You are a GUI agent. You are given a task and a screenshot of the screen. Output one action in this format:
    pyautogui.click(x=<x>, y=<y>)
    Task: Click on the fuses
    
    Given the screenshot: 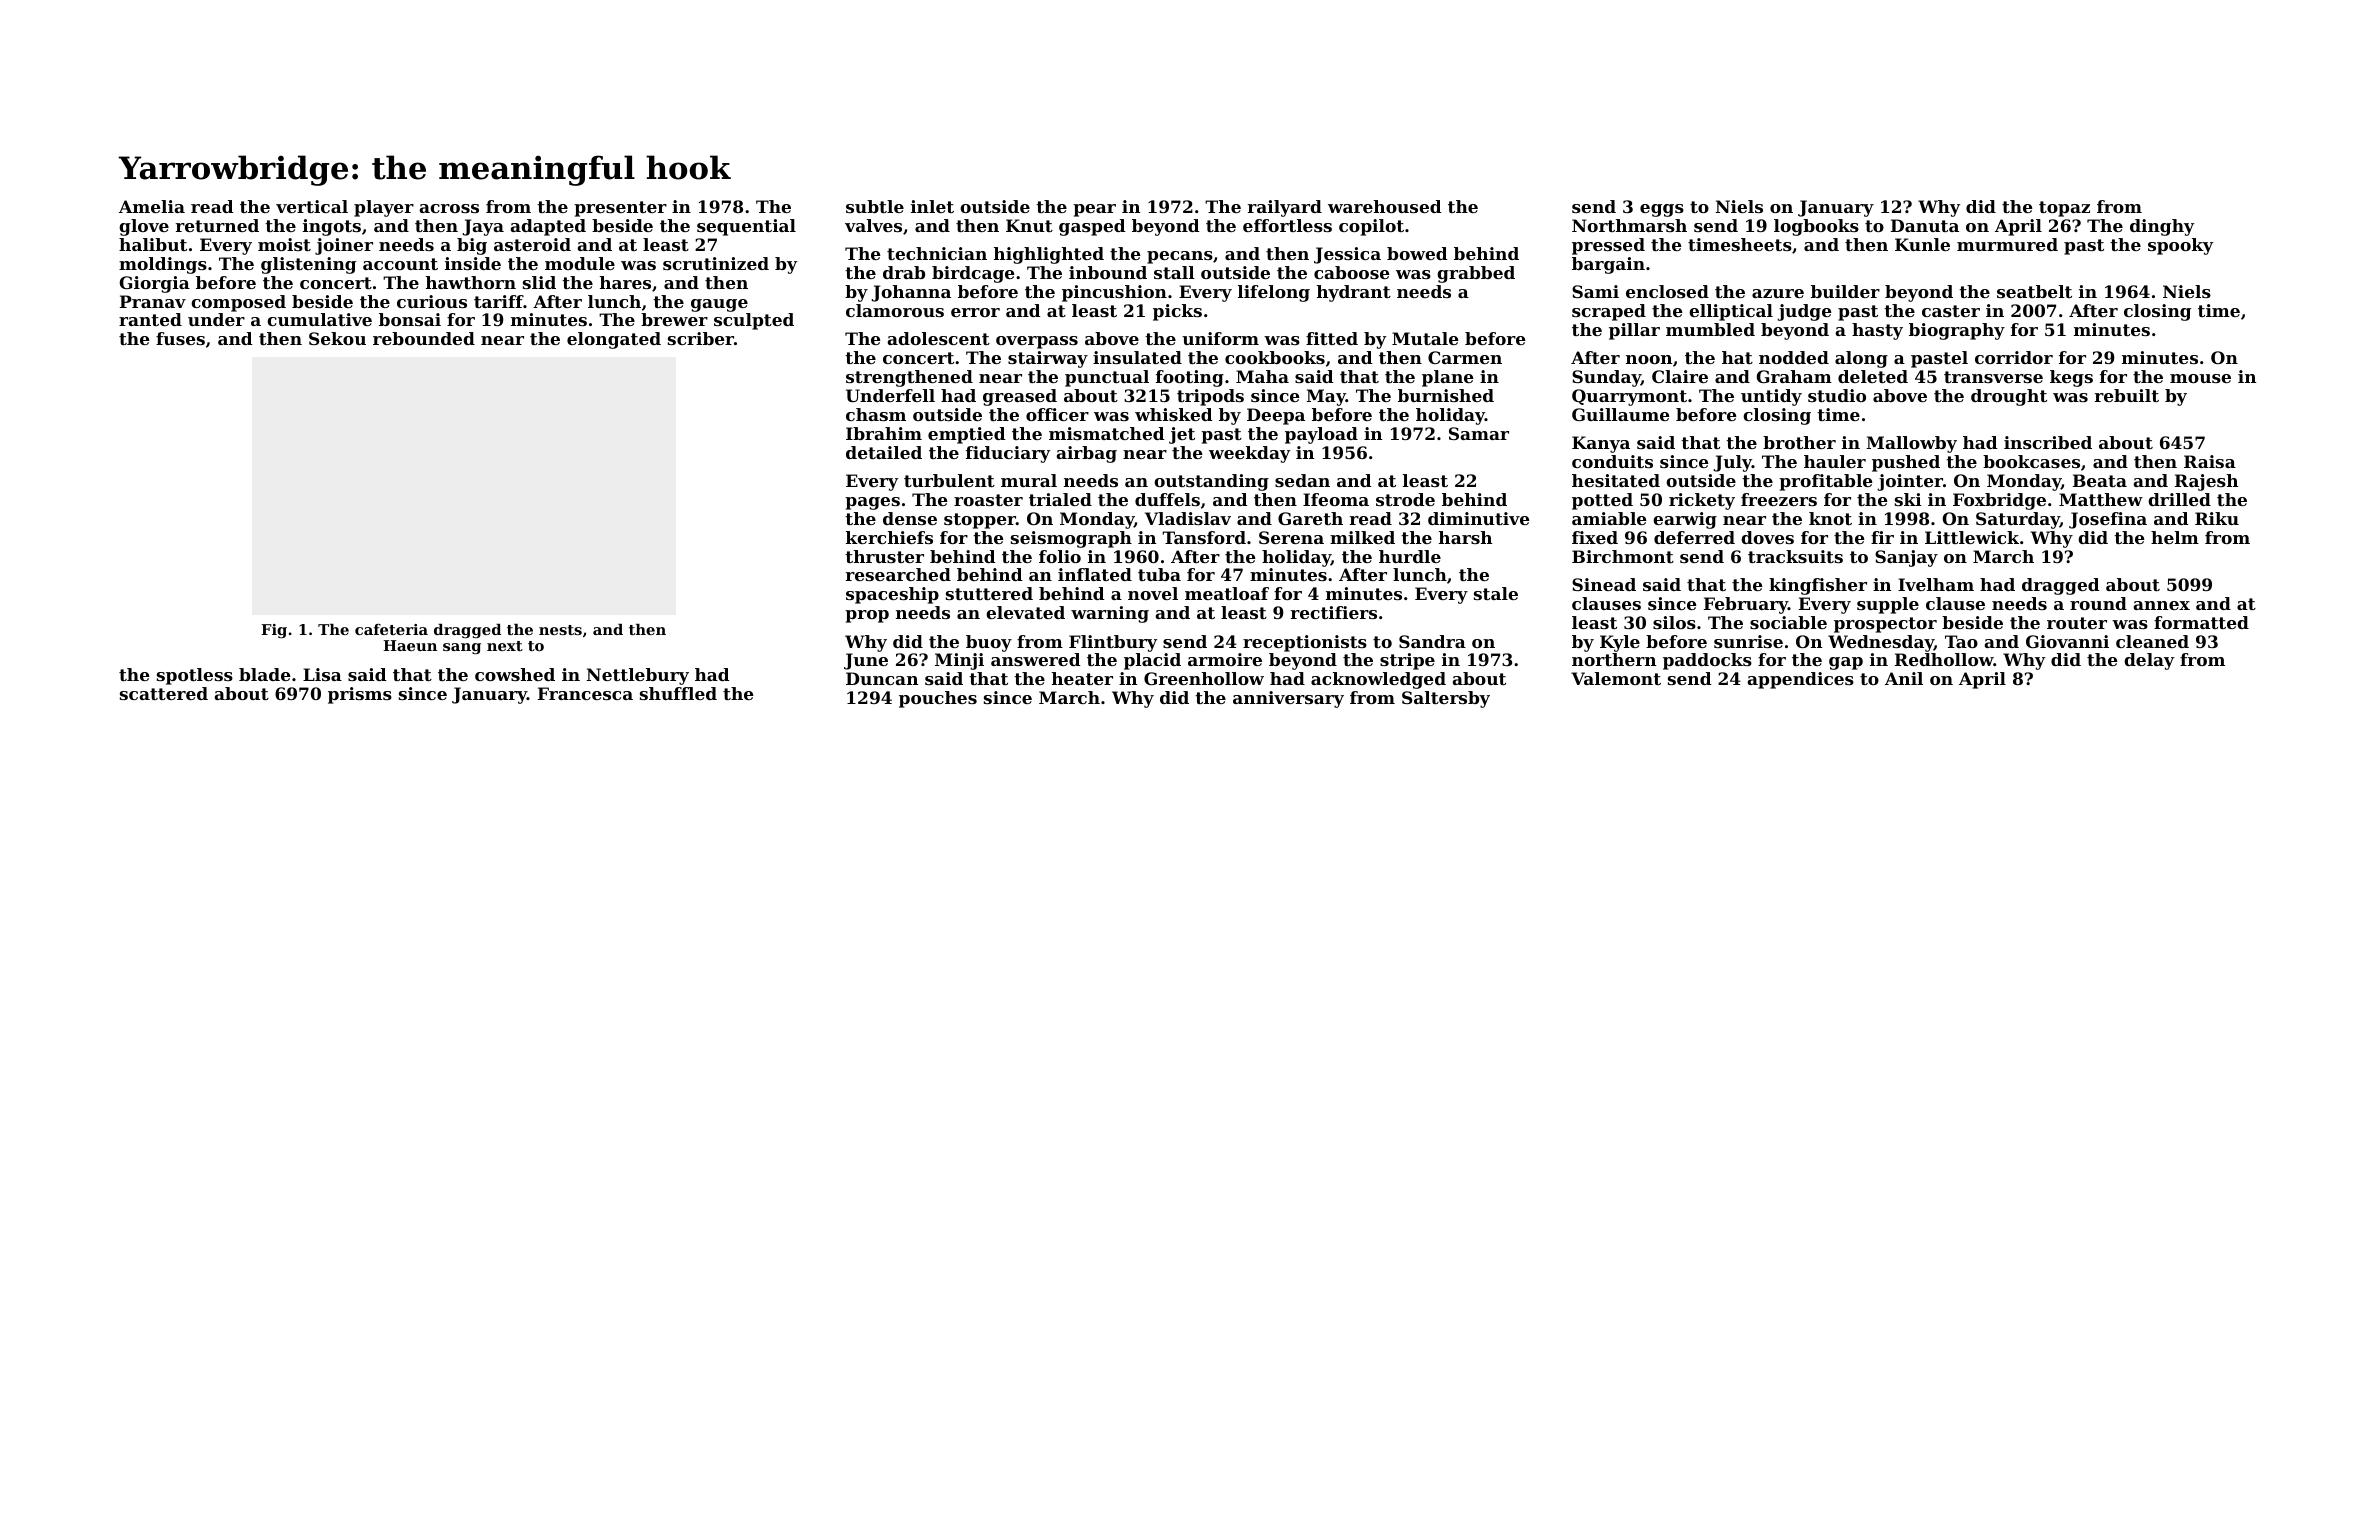 What is the action you would take?
    pyautogui.click(x=180, y=338)
